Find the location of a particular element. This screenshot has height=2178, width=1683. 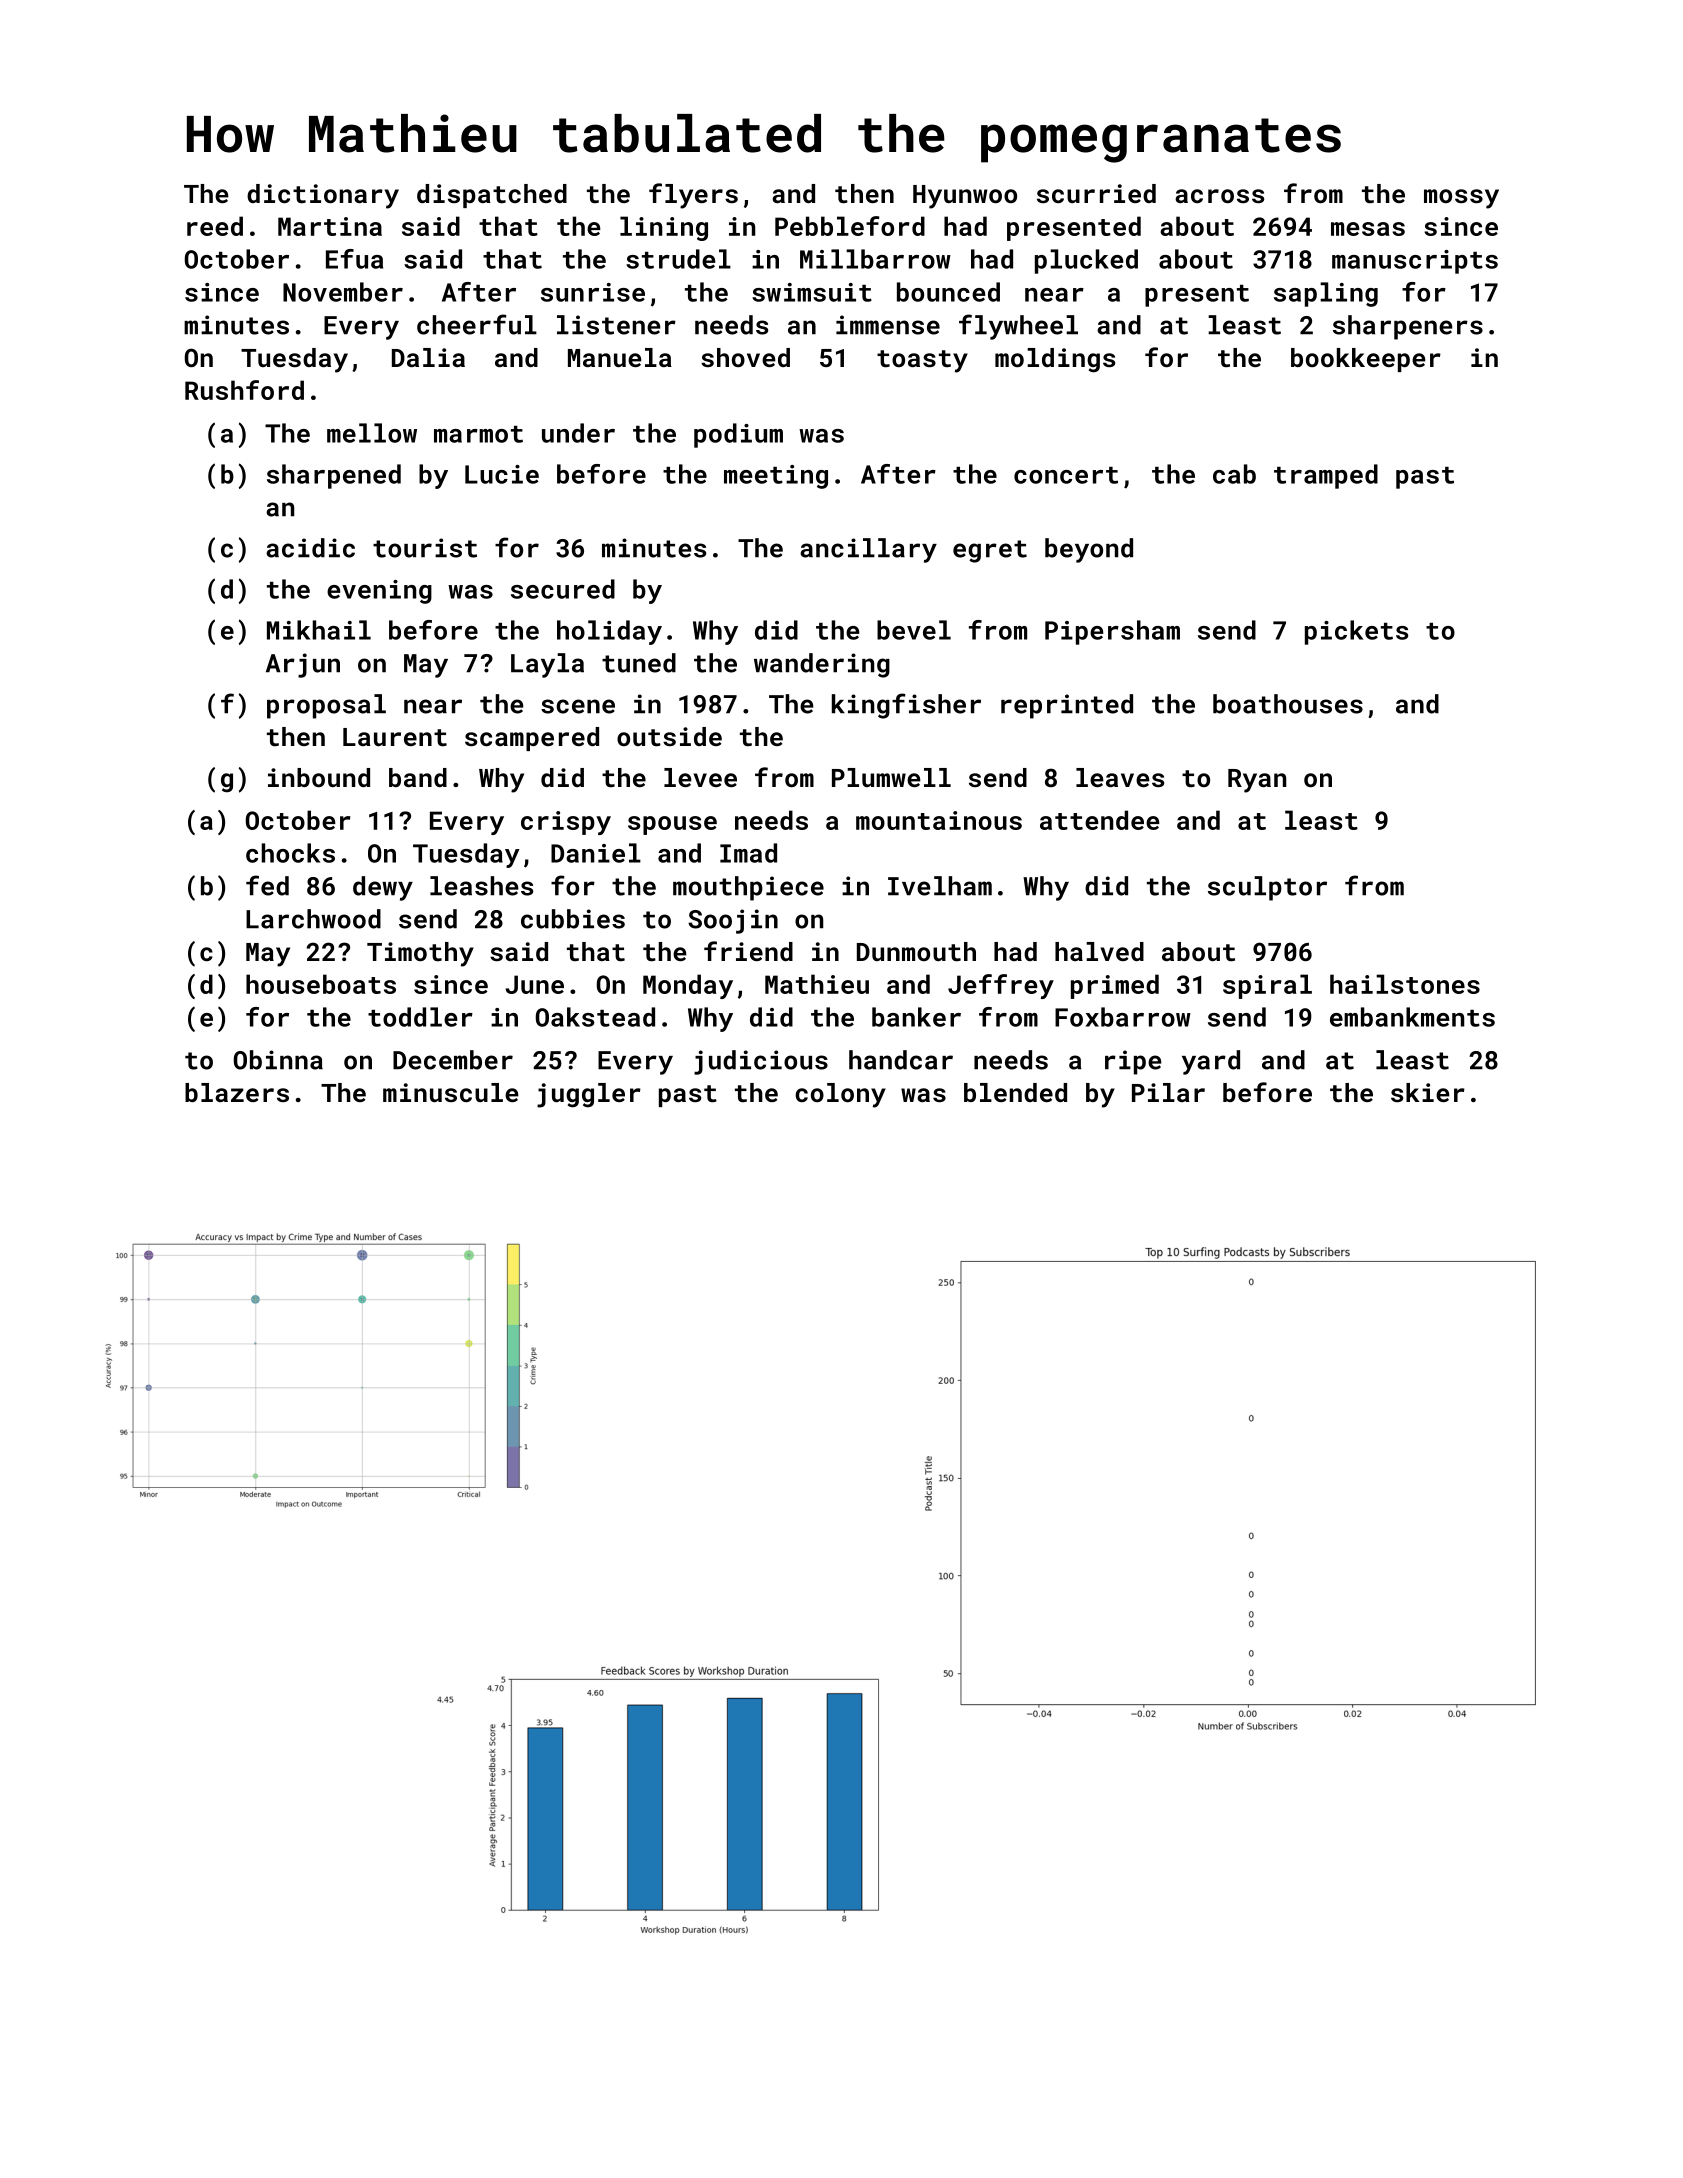

Plumwell is located at coordinates (891, 777).
